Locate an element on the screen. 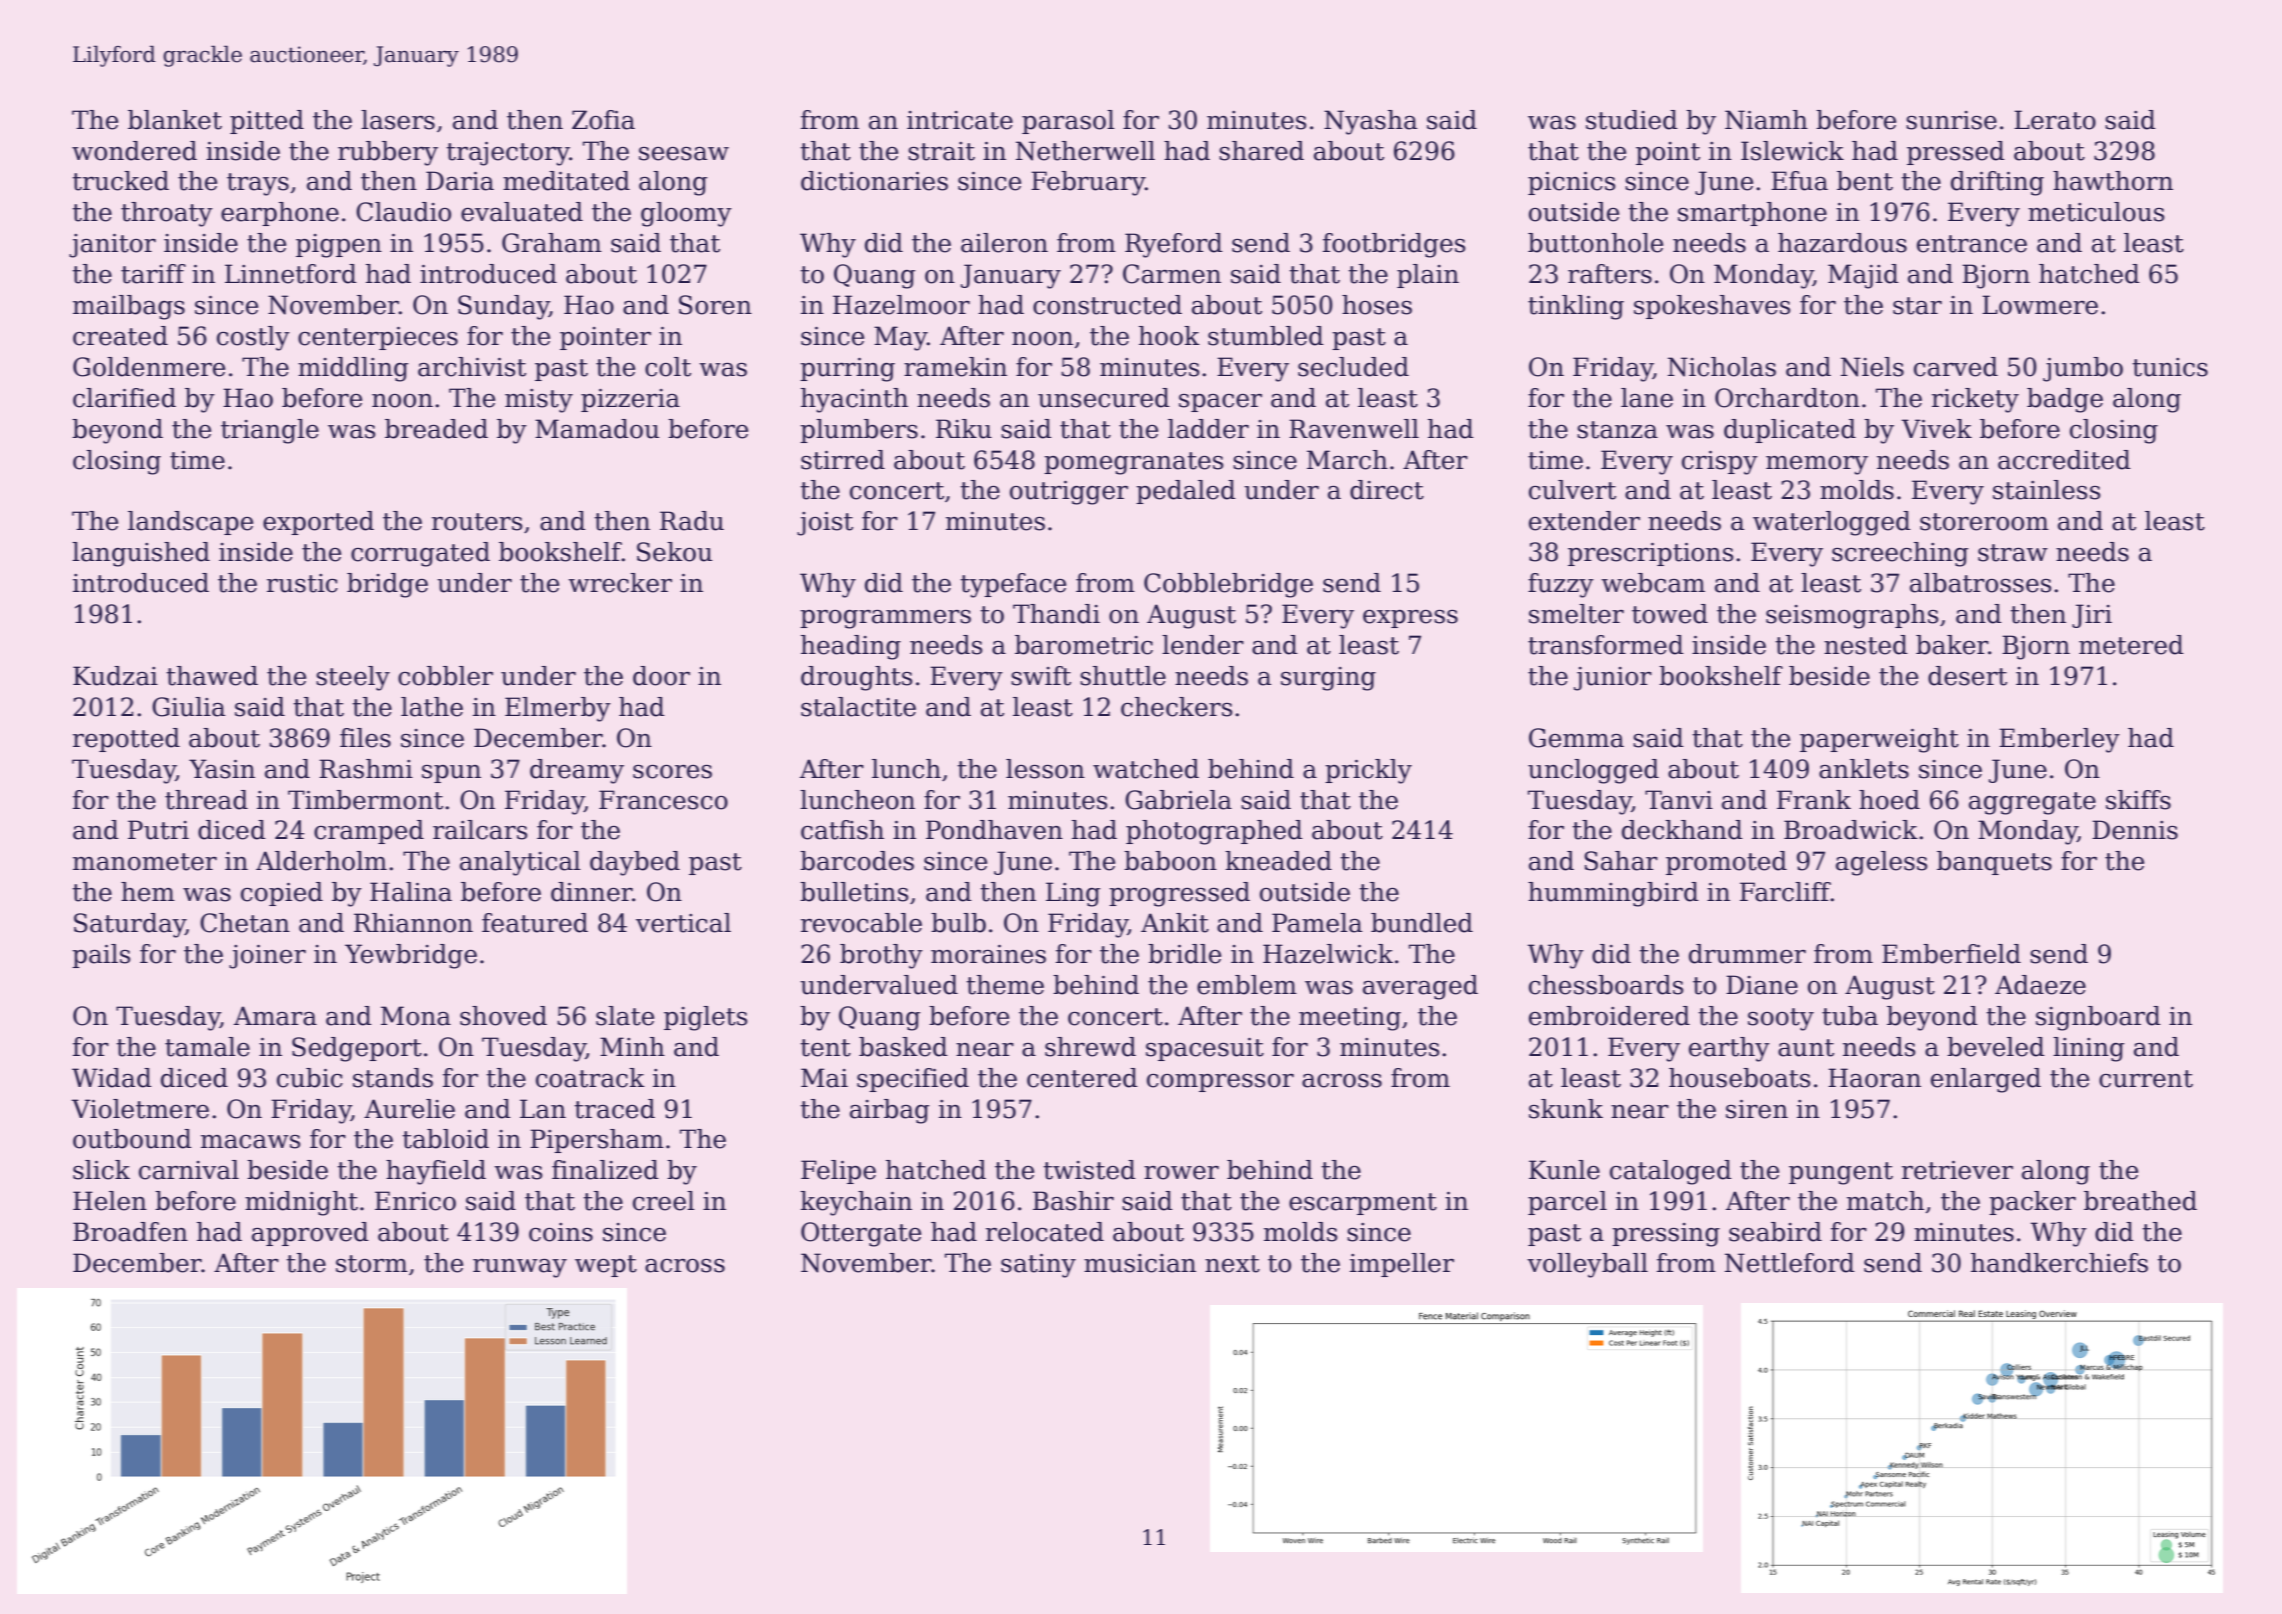 The height and width of the screenshot is (1614, 2282). sunrise is located at coordinates (1951, 120).
